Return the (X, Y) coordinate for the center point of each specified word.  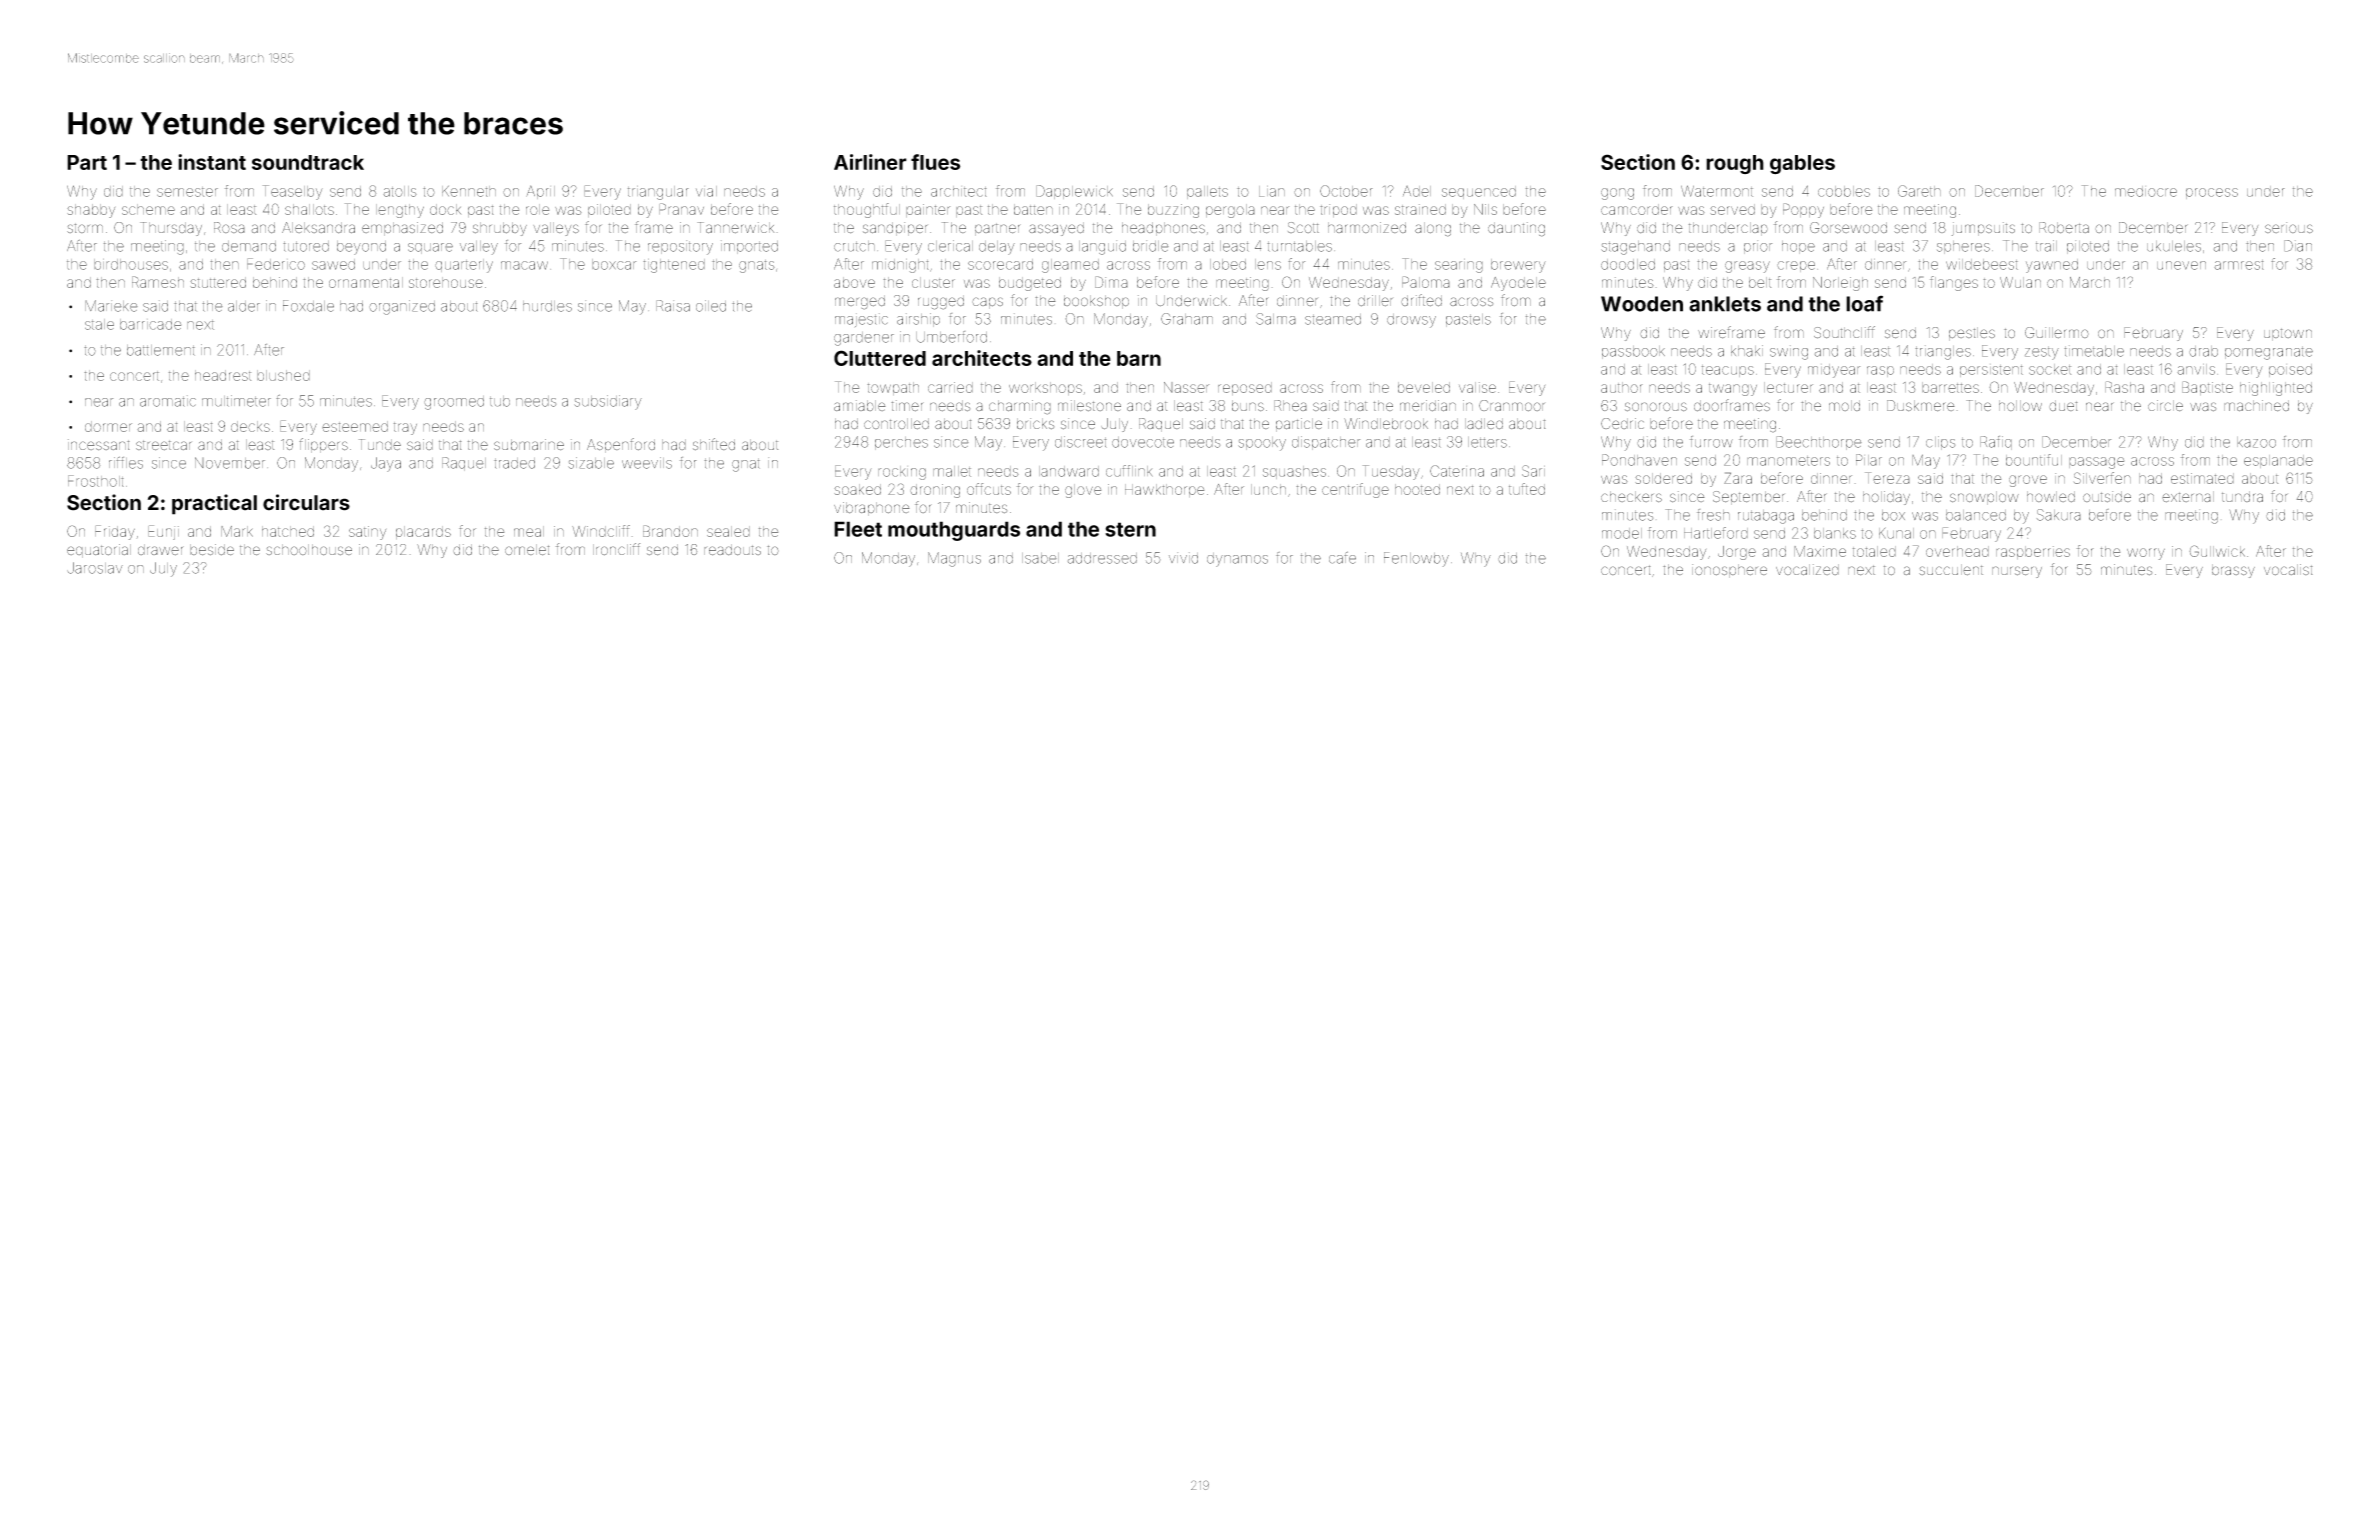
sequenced (1479, 192)
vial (706, 191)
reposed (1245, 388)
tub (500, 401)
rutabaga (1766, 517)
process (2212, 193)
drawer (161, 550)
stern (1130, 529)
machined (2256, 406)
